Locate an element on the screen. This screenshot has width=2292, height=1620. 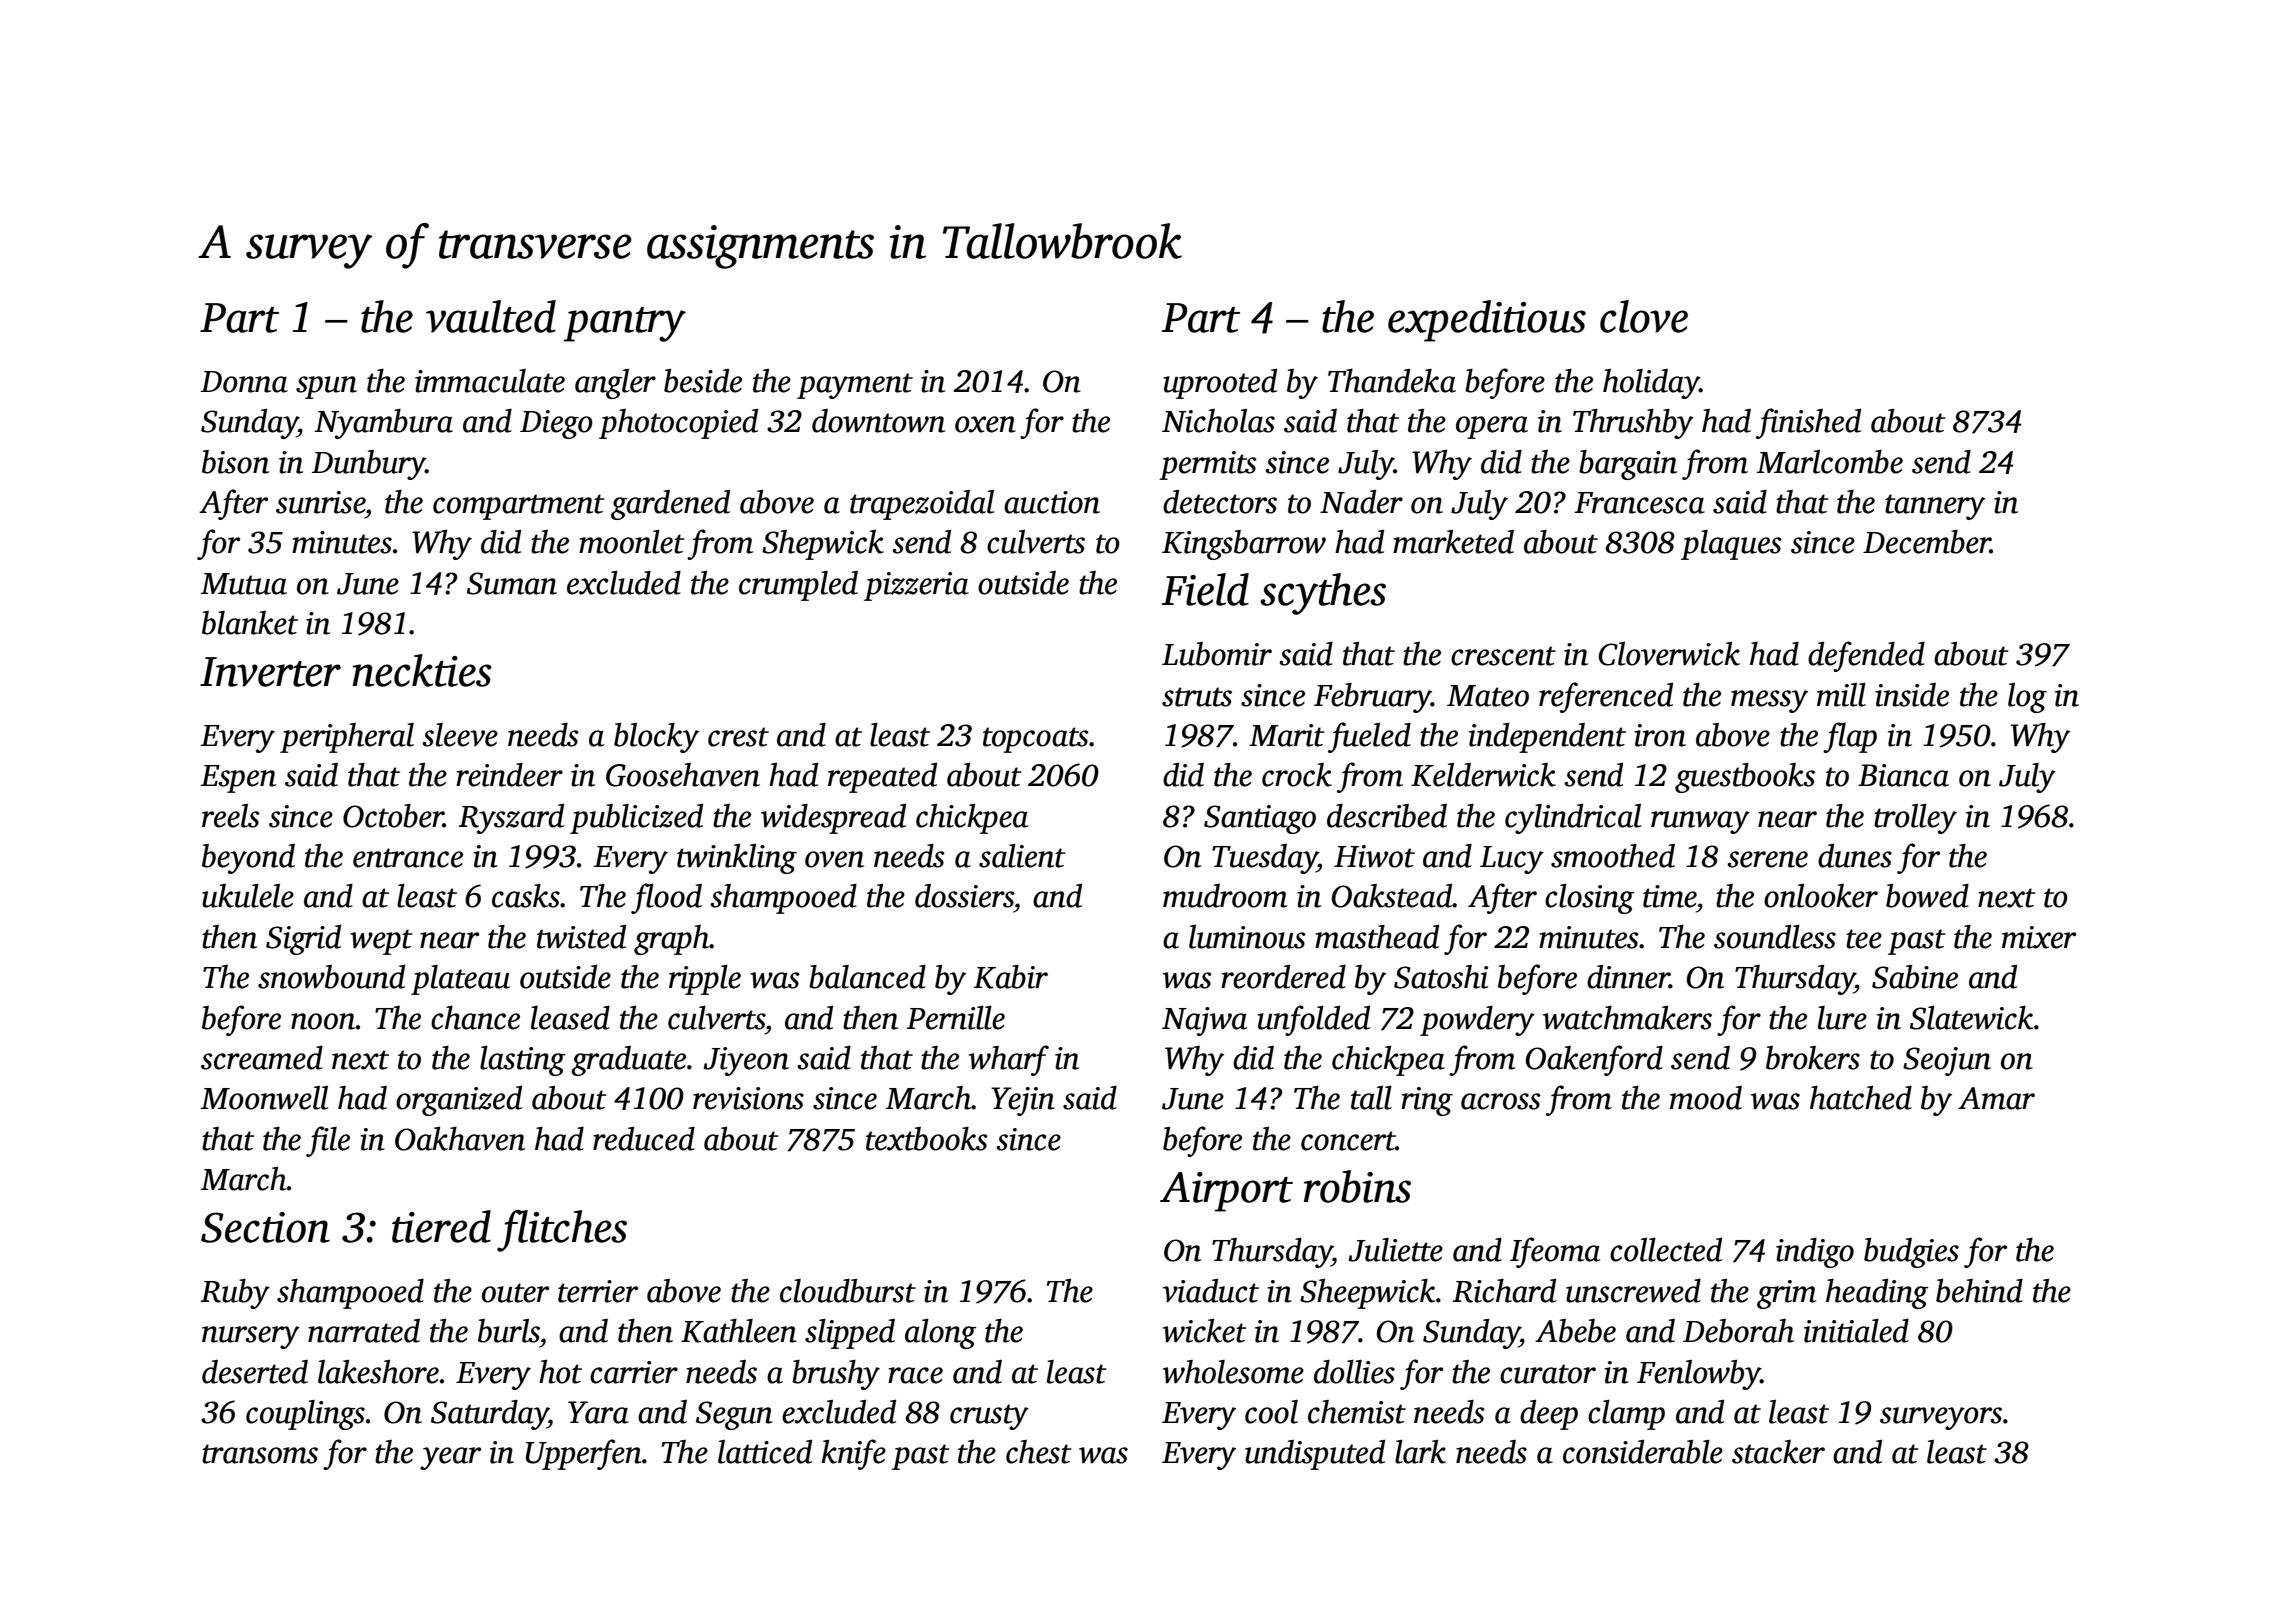
leased is located at coordinates (570, 1018).
